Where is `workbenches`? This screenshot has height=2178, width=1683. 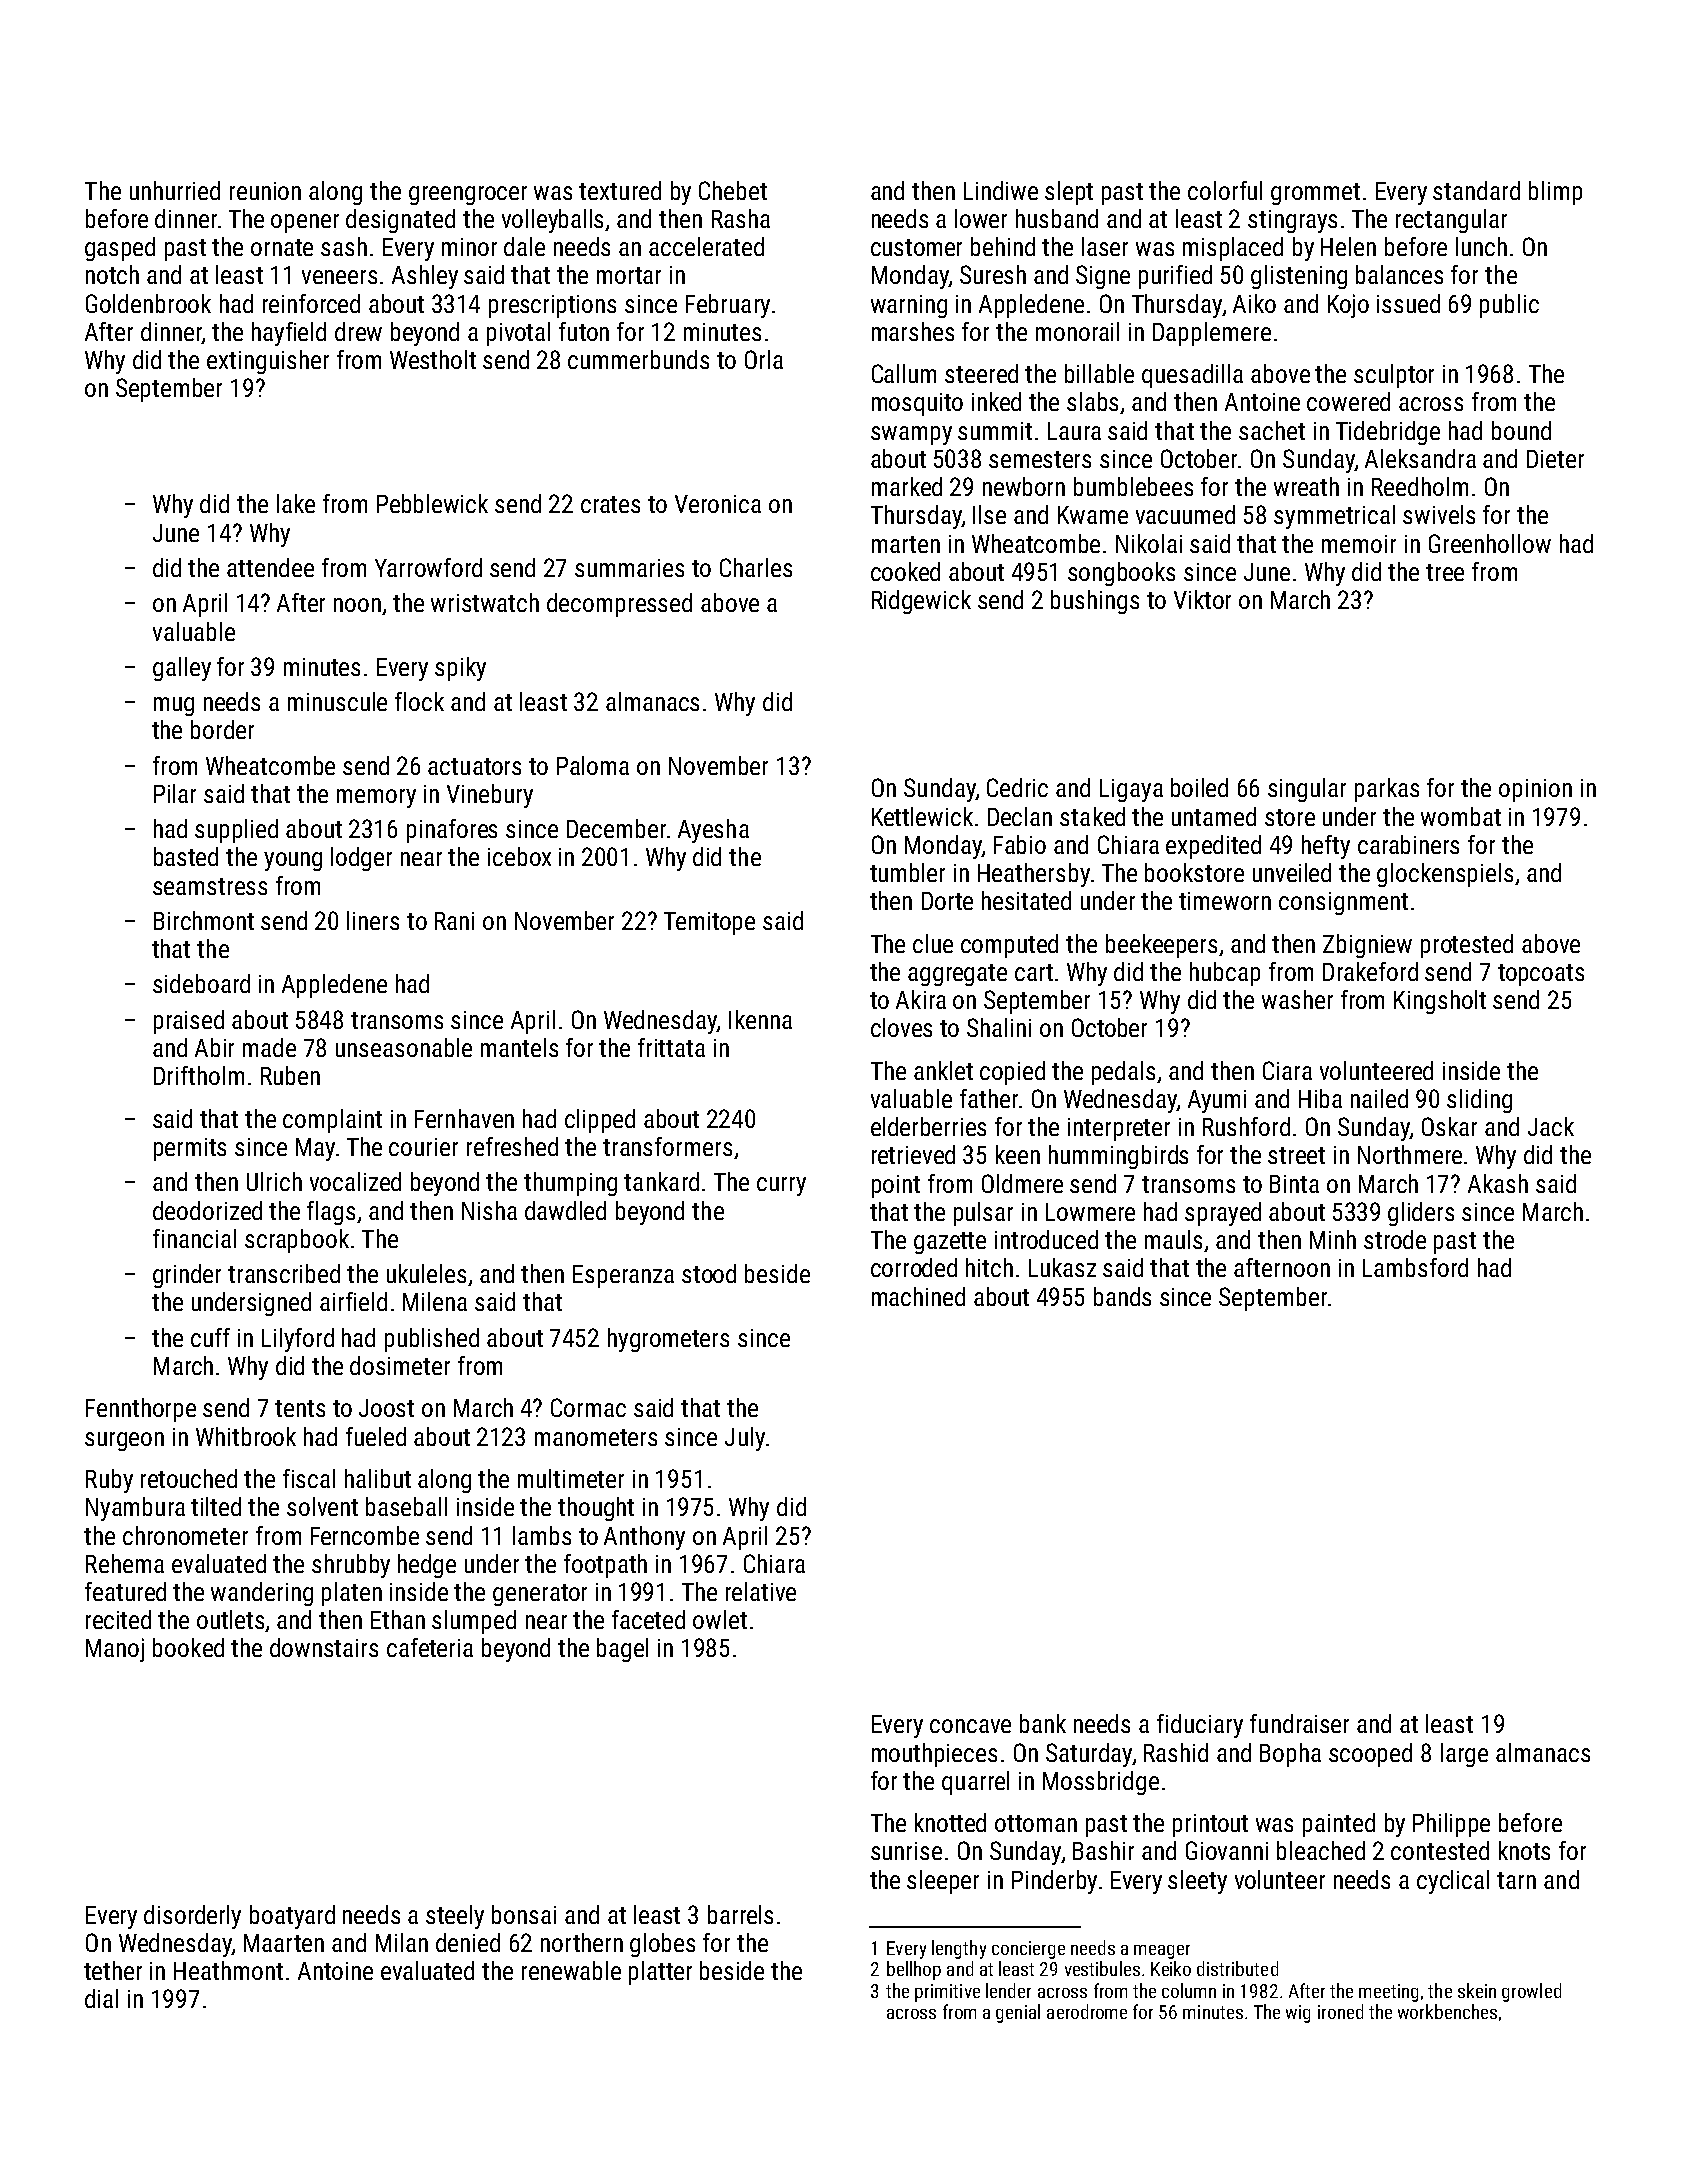
workbenches is located at coordinates (1447, 2011).
